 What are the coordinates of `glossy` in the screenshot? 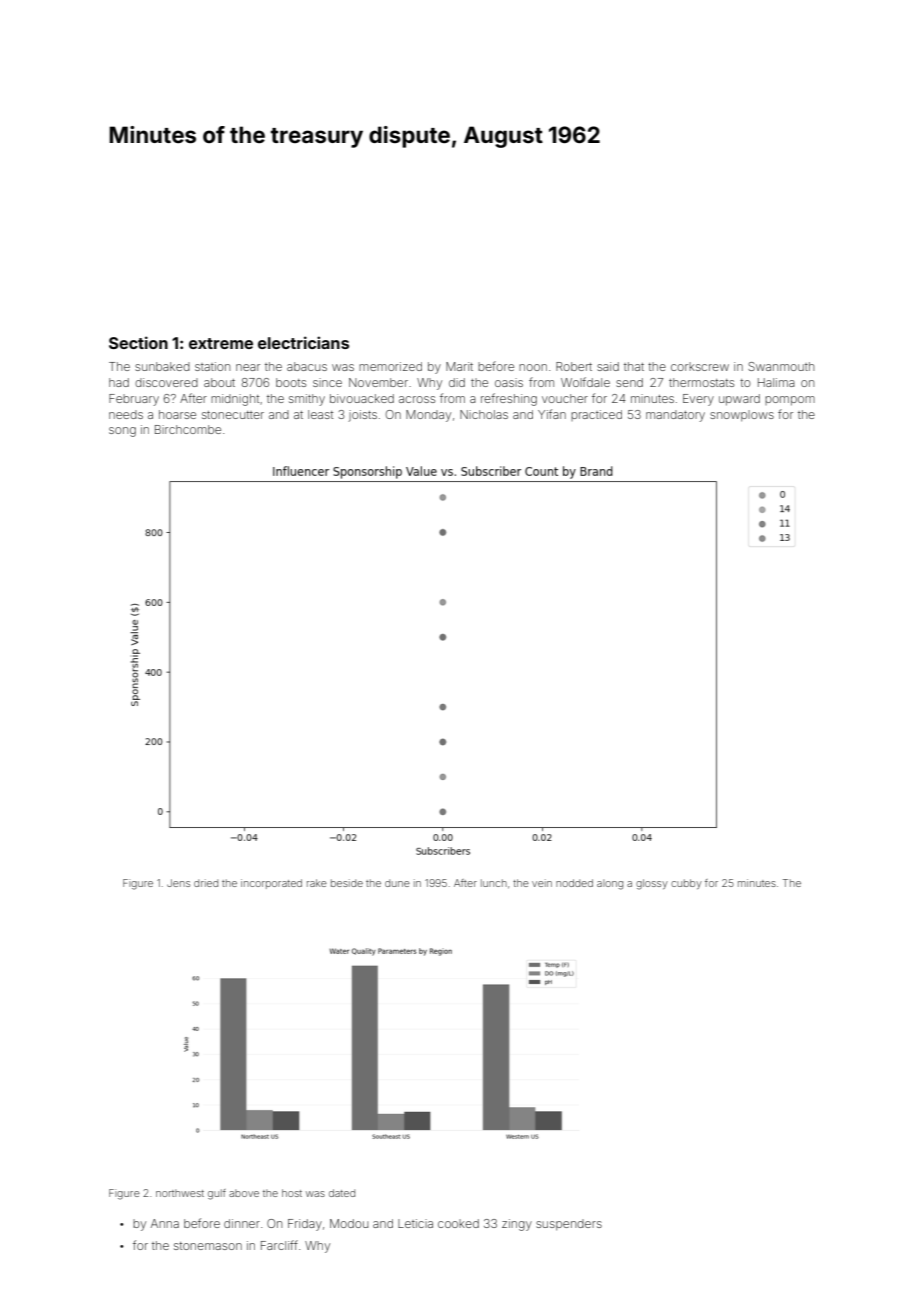 It's located at (652, 884).
